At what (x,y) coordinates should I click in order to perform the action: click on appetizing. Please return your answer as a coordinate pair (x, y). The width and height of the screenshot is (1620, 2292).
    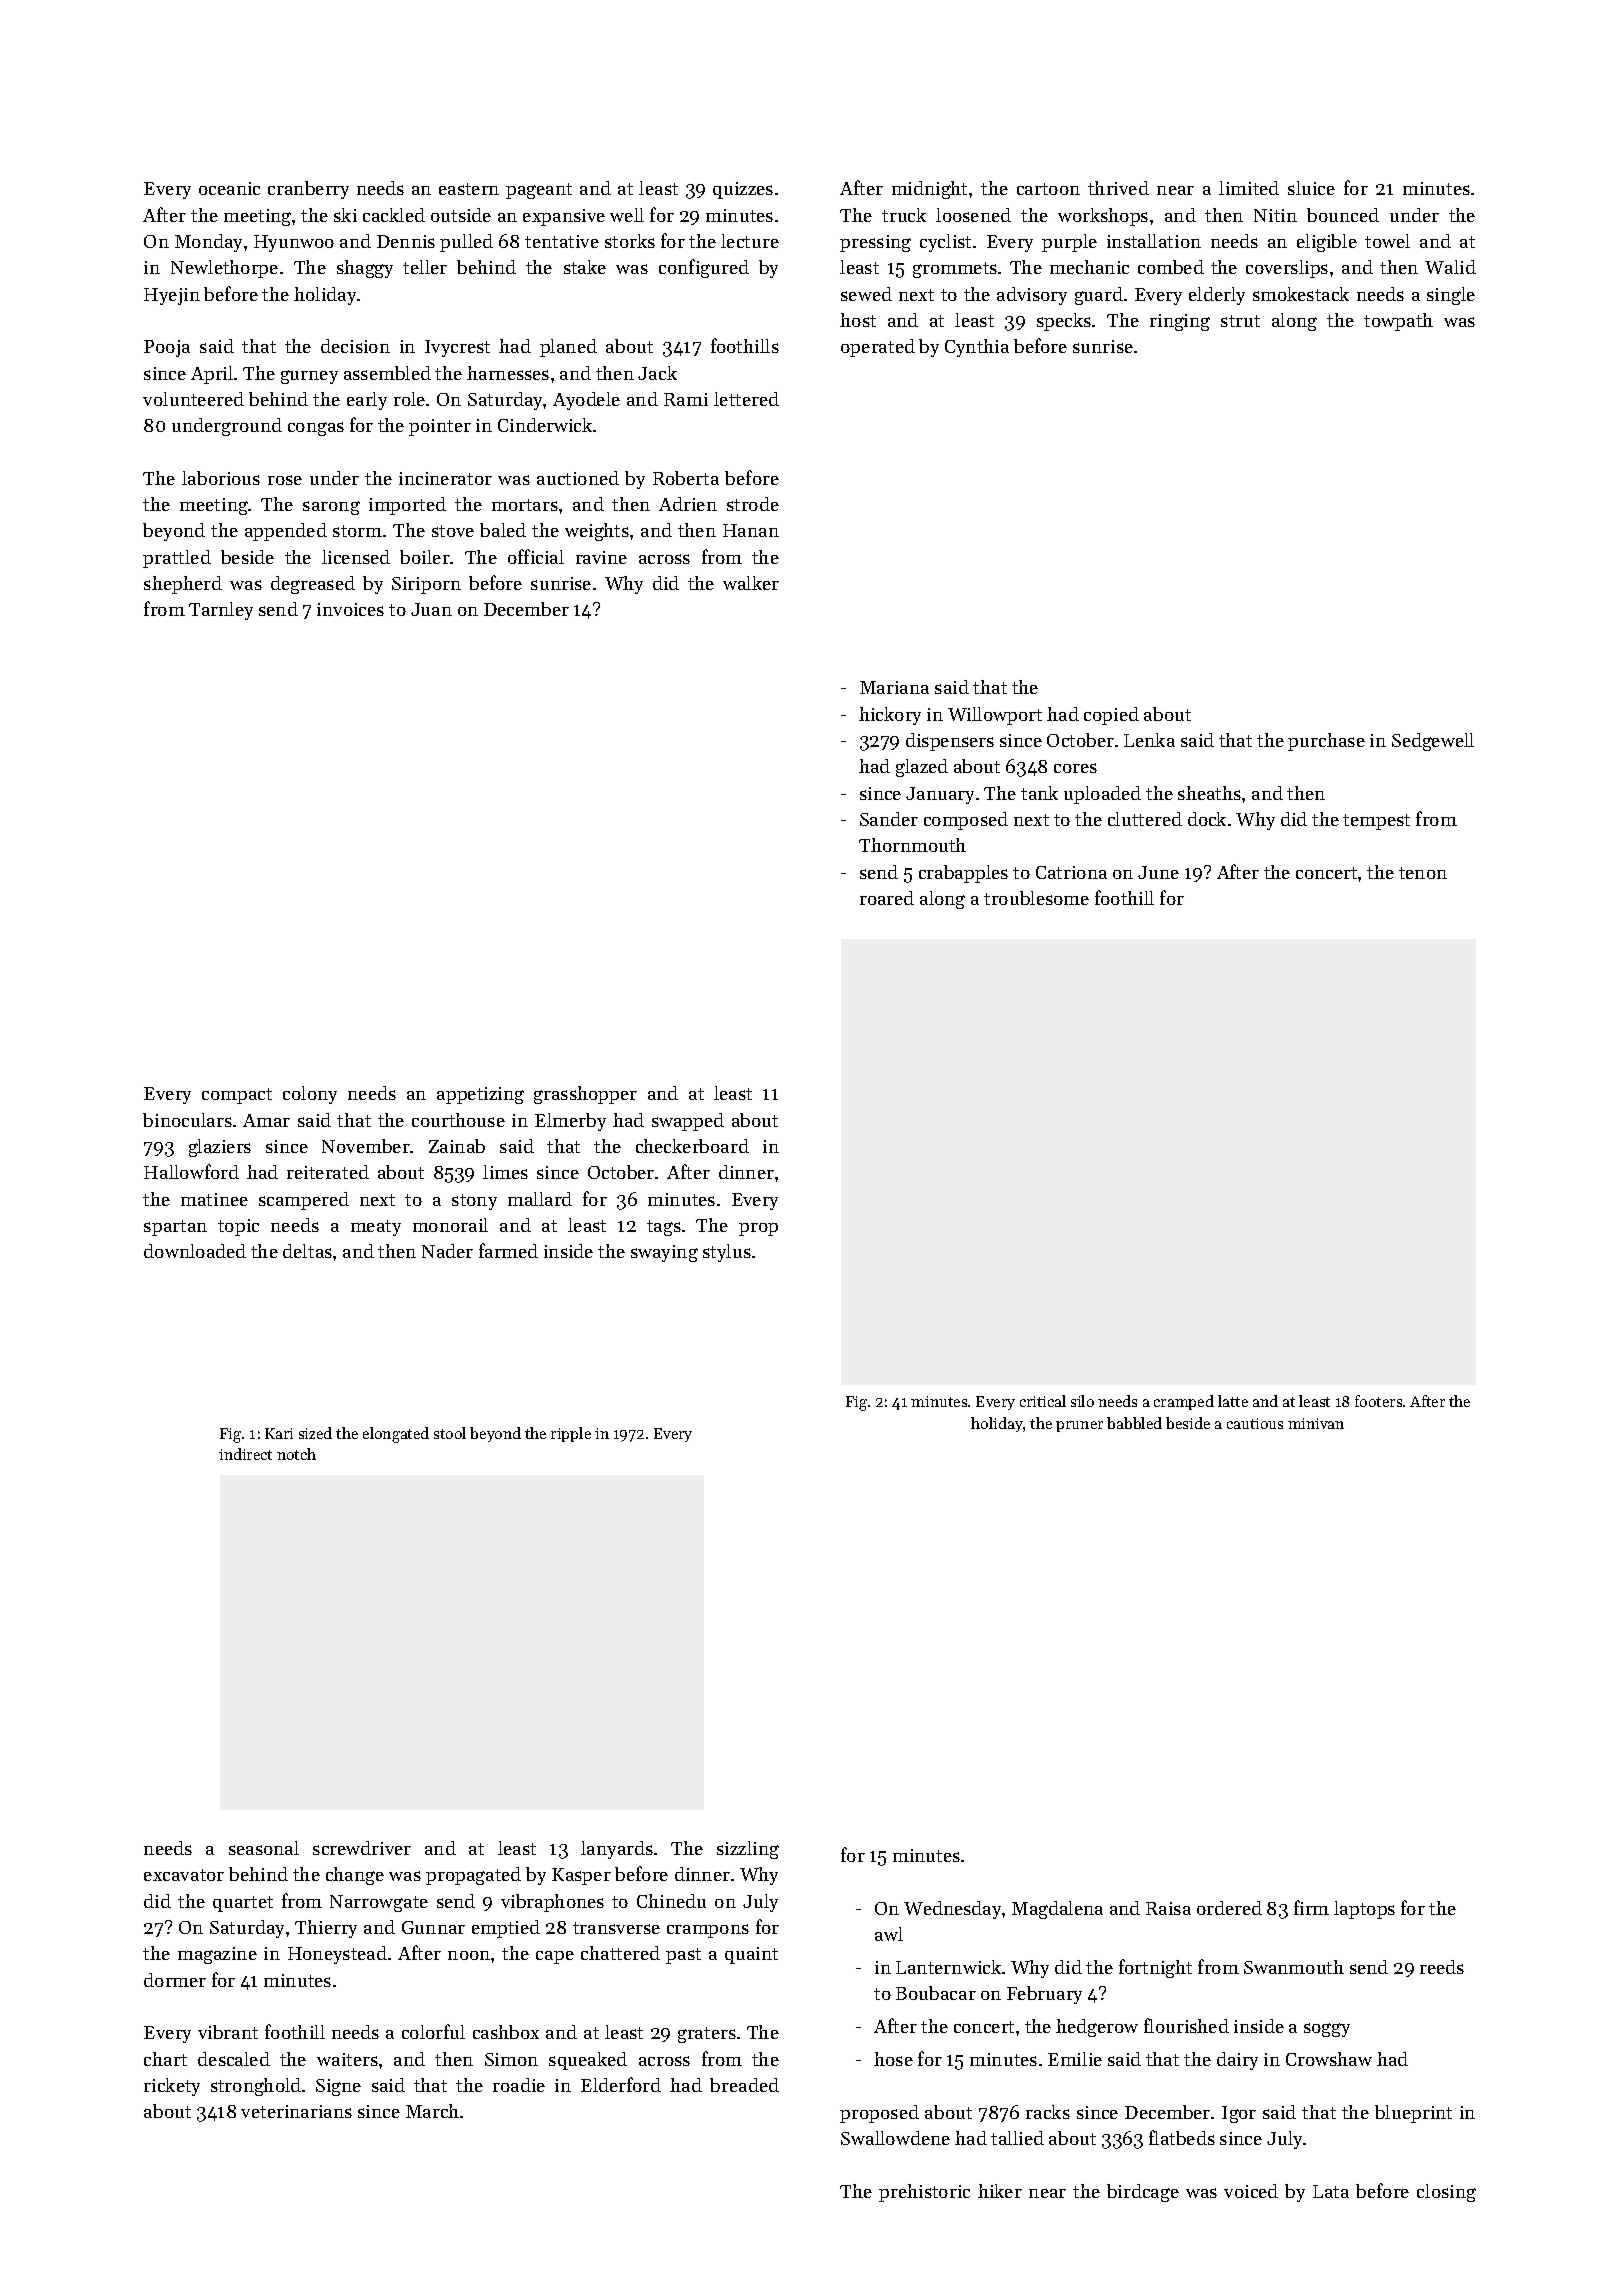
    Looking at the image, I should click on (480, 1095).
